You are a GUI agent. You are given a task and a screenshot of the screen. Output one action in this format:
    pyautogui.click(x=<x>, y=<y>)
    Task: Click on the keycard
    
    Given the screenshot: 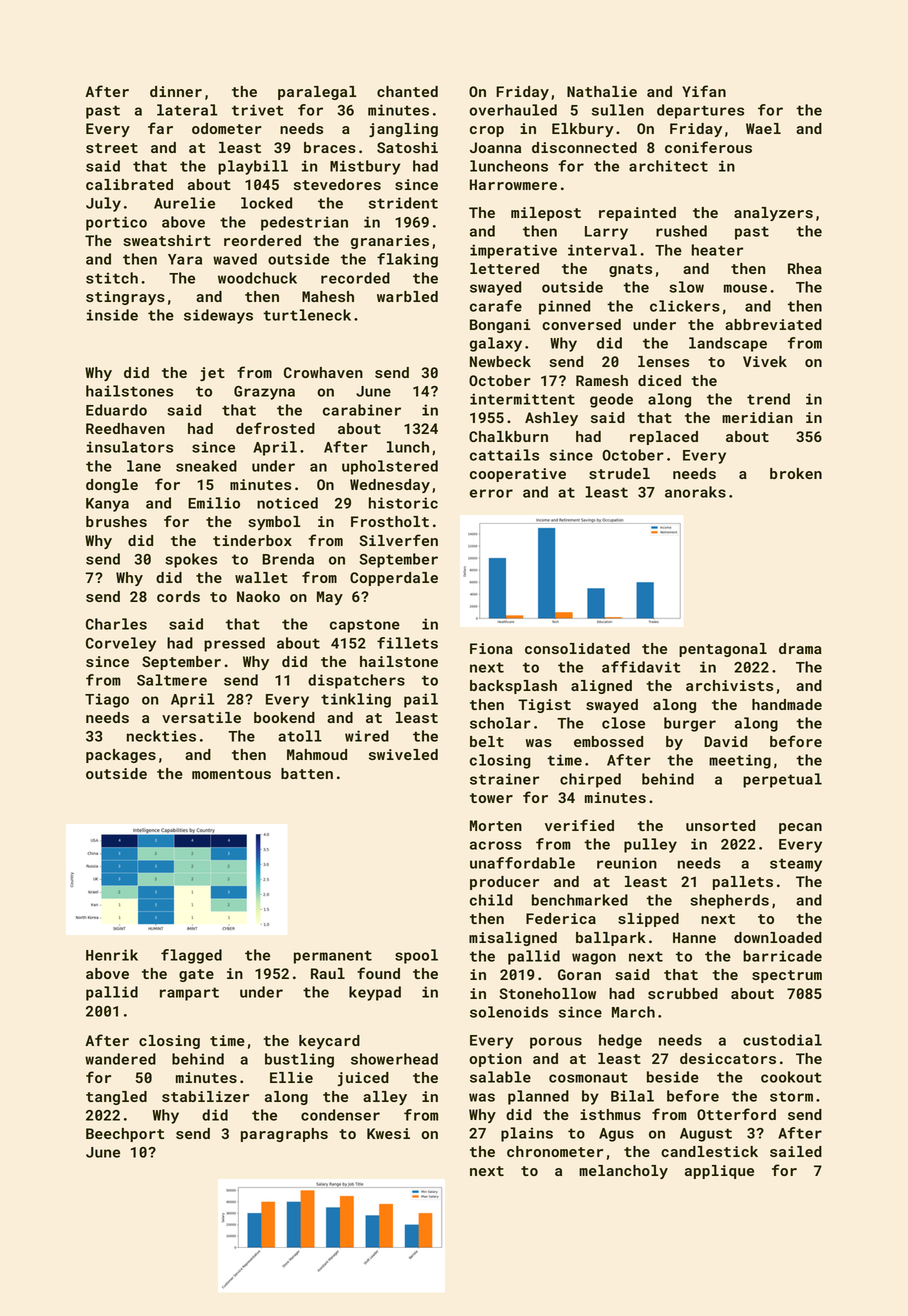 What is the action you would take?
    pyautogui.click(x=329, y=1042)
